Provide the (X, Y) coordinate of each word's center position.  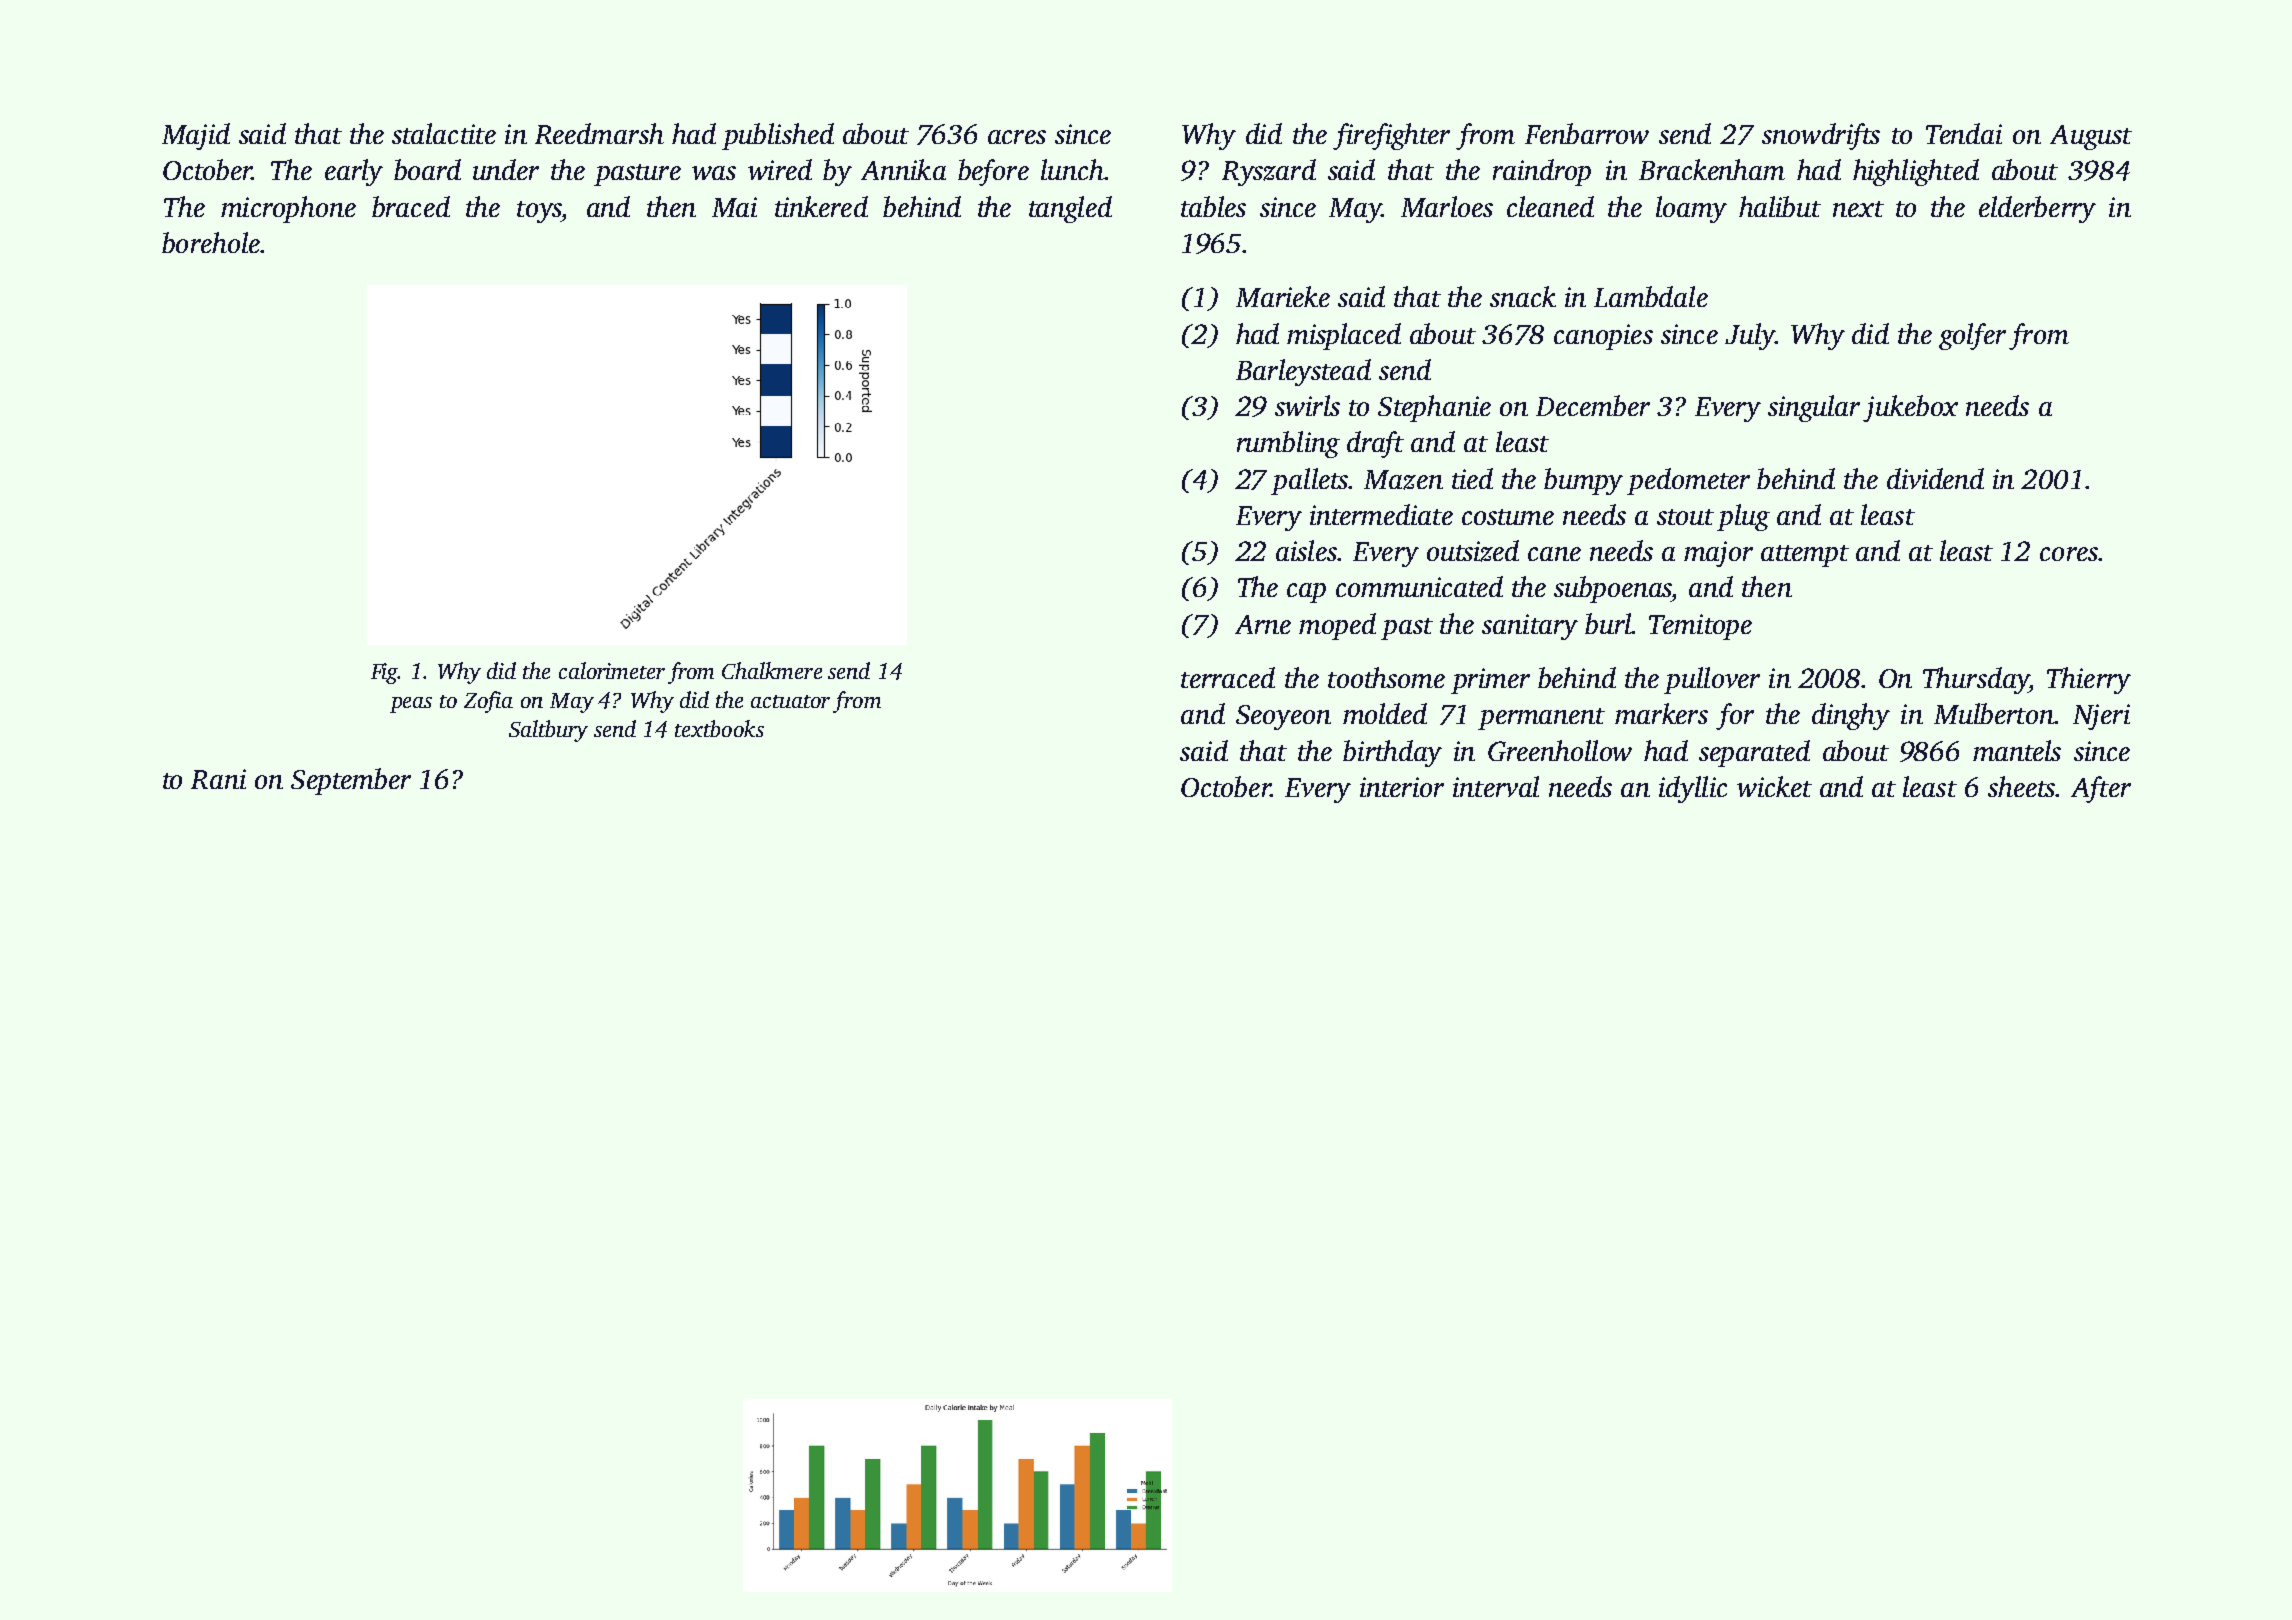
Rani (218, 779)
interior (1402, 787)
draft (1375, 444)
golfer (1972, 336)
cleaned (1550, 206)
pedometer (1688, 481)
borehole (211, 242)
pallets (1310, 481)
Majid (196, 136)
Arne (1263, 624)
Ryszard (1269, 172)
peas (411, 705)
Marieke (1283, 296)
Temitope (1700, 627)
